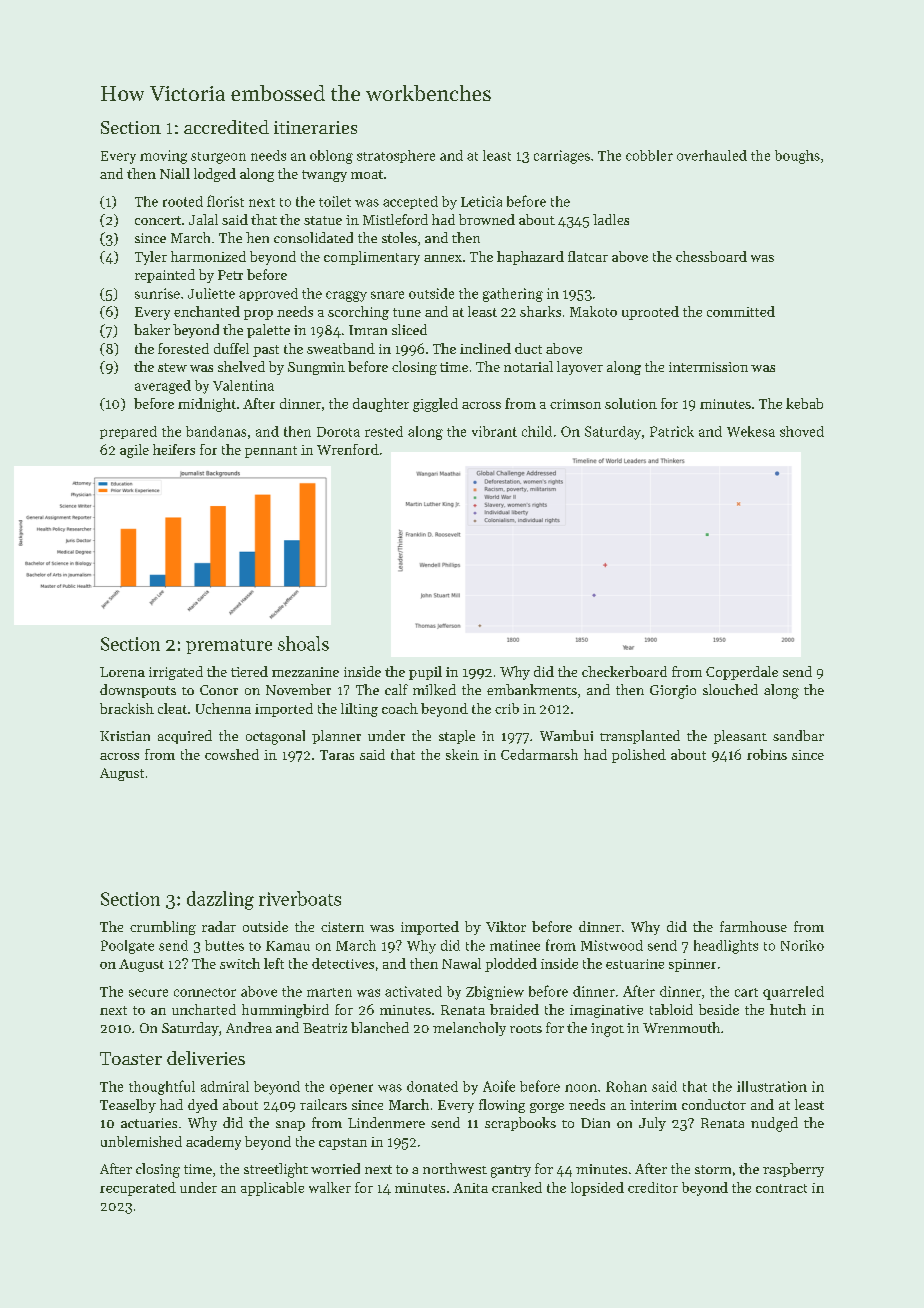  Describe the element at coordinates (337, 755) in the screenshot. I see `Taras` at that location.
